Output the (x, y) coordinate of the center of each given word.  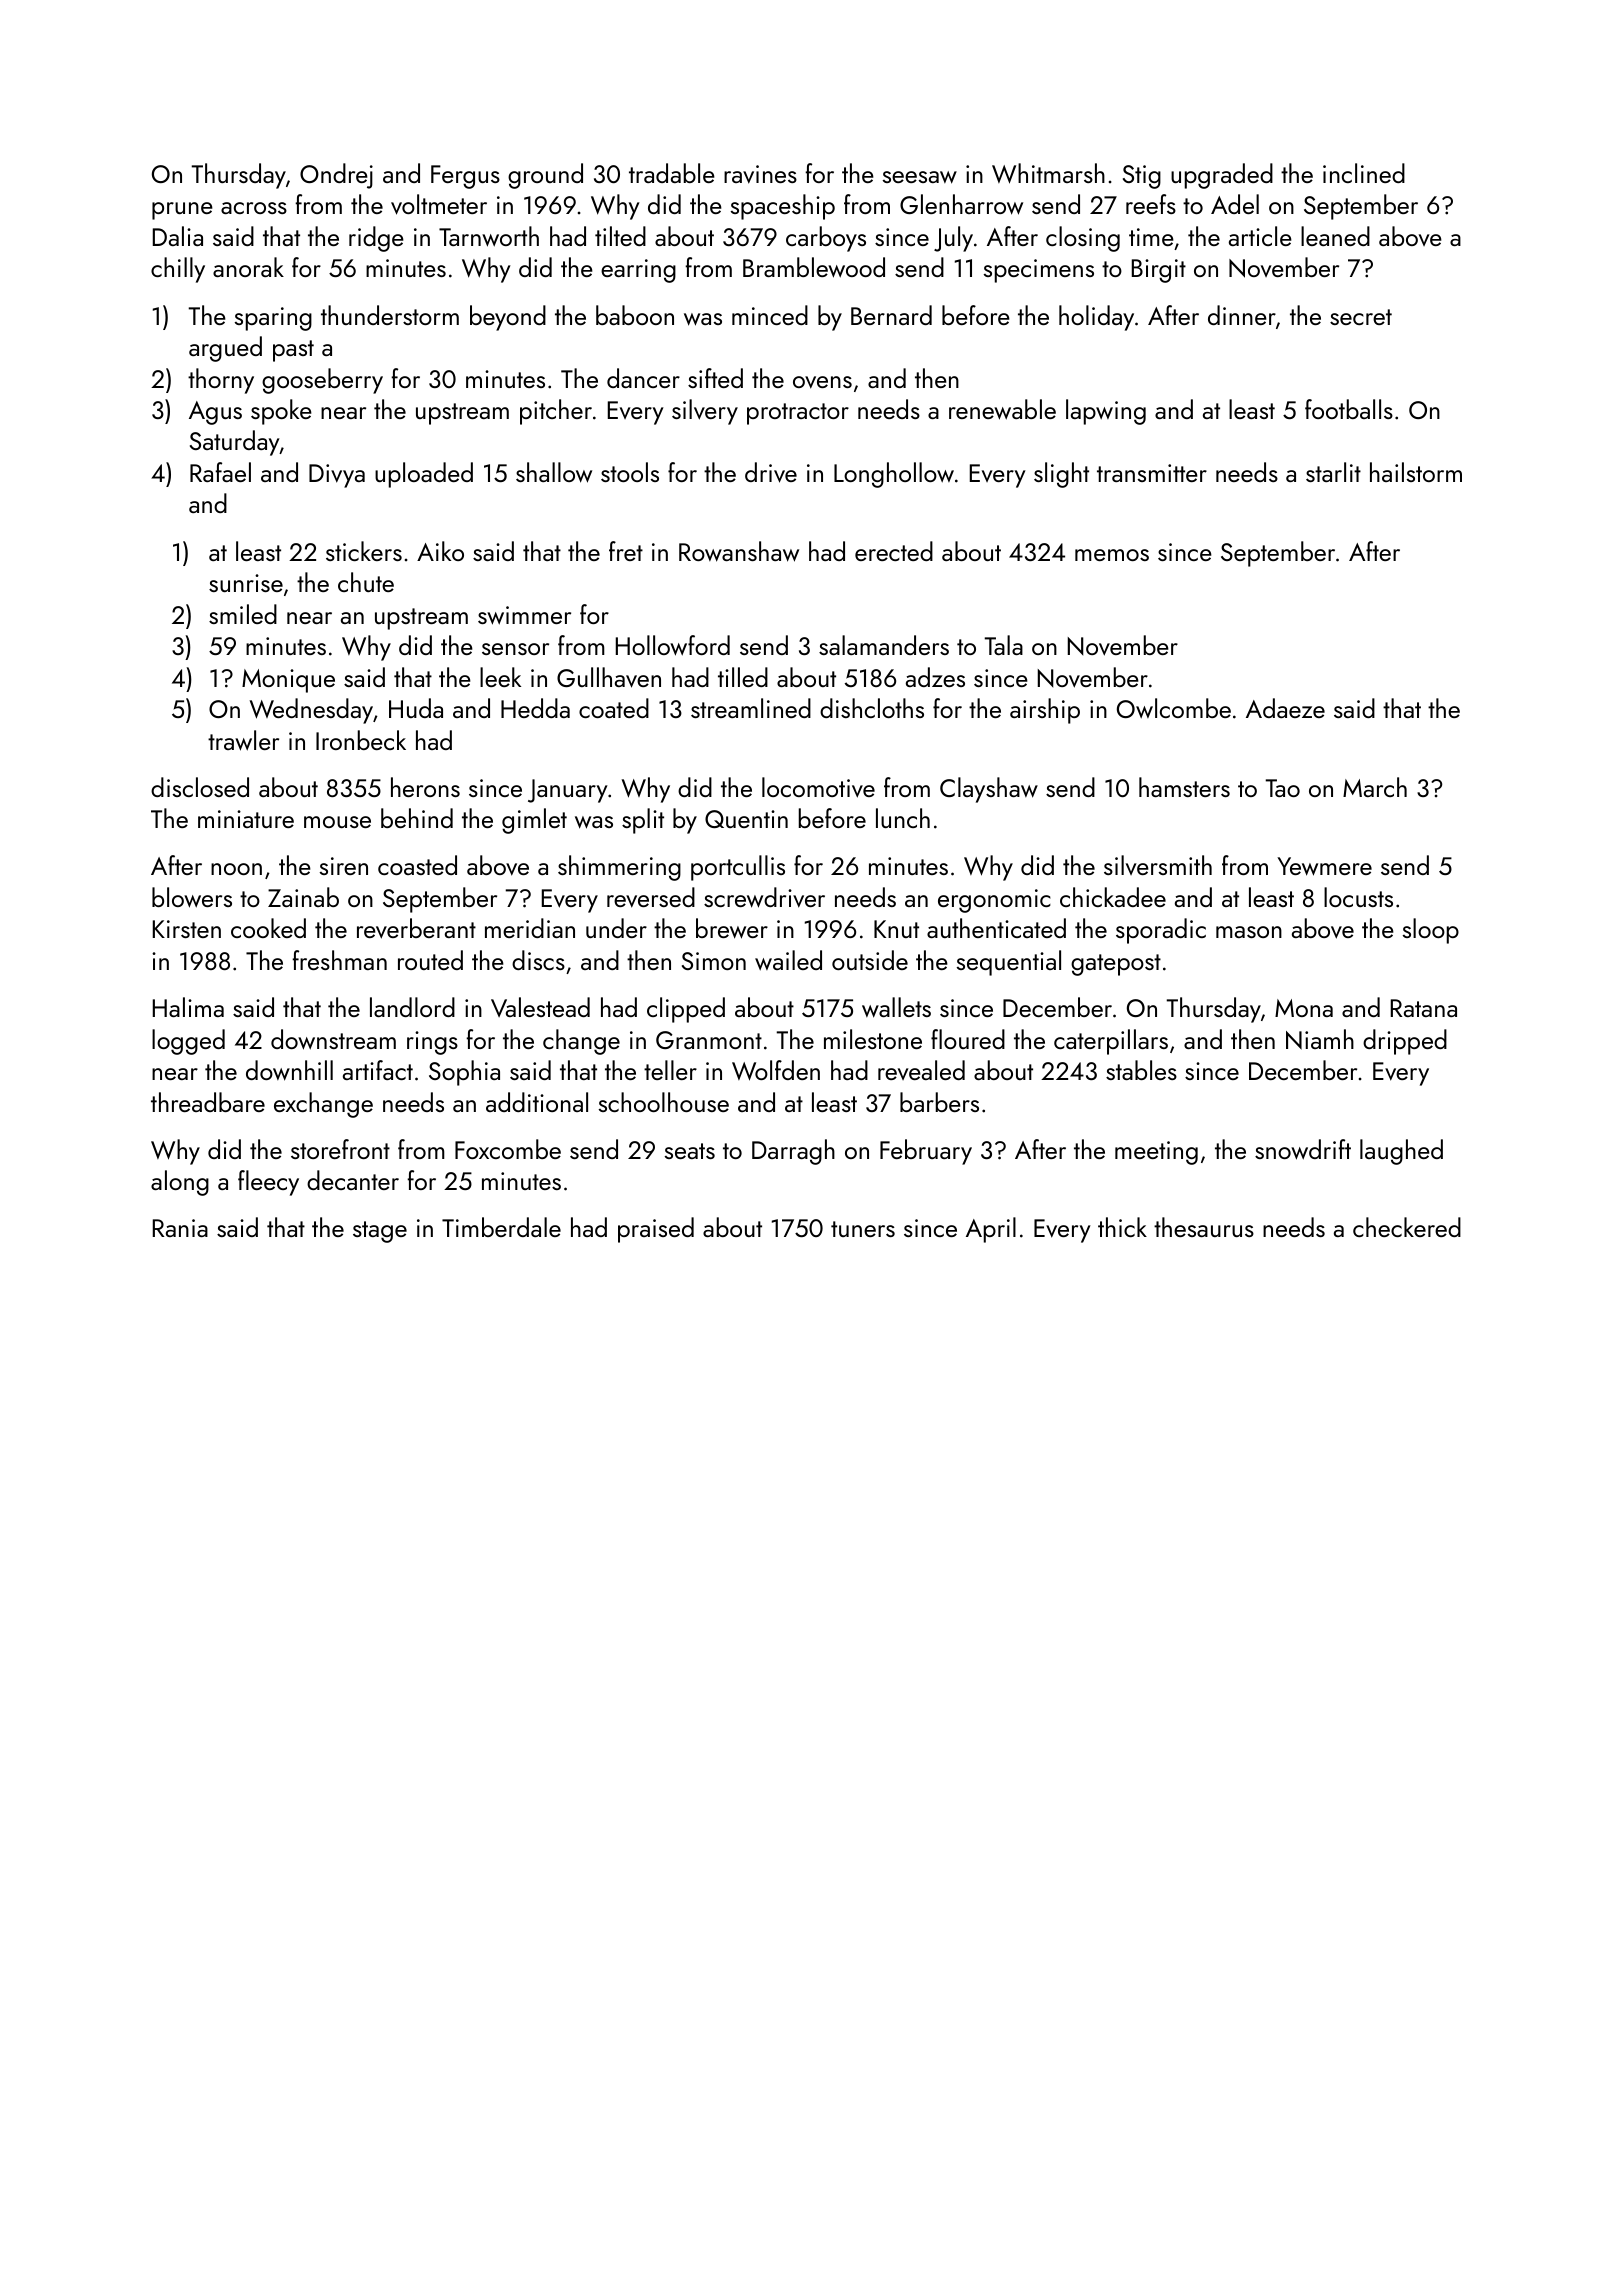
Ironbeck (361, 740)
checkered (1407, 1227)
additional (537, 1102)
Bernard (891, 315)
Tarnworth (489, 236)
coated (614, 708)
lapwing (1106, 412)
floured (968, 1039)
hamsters (1184, 787)
